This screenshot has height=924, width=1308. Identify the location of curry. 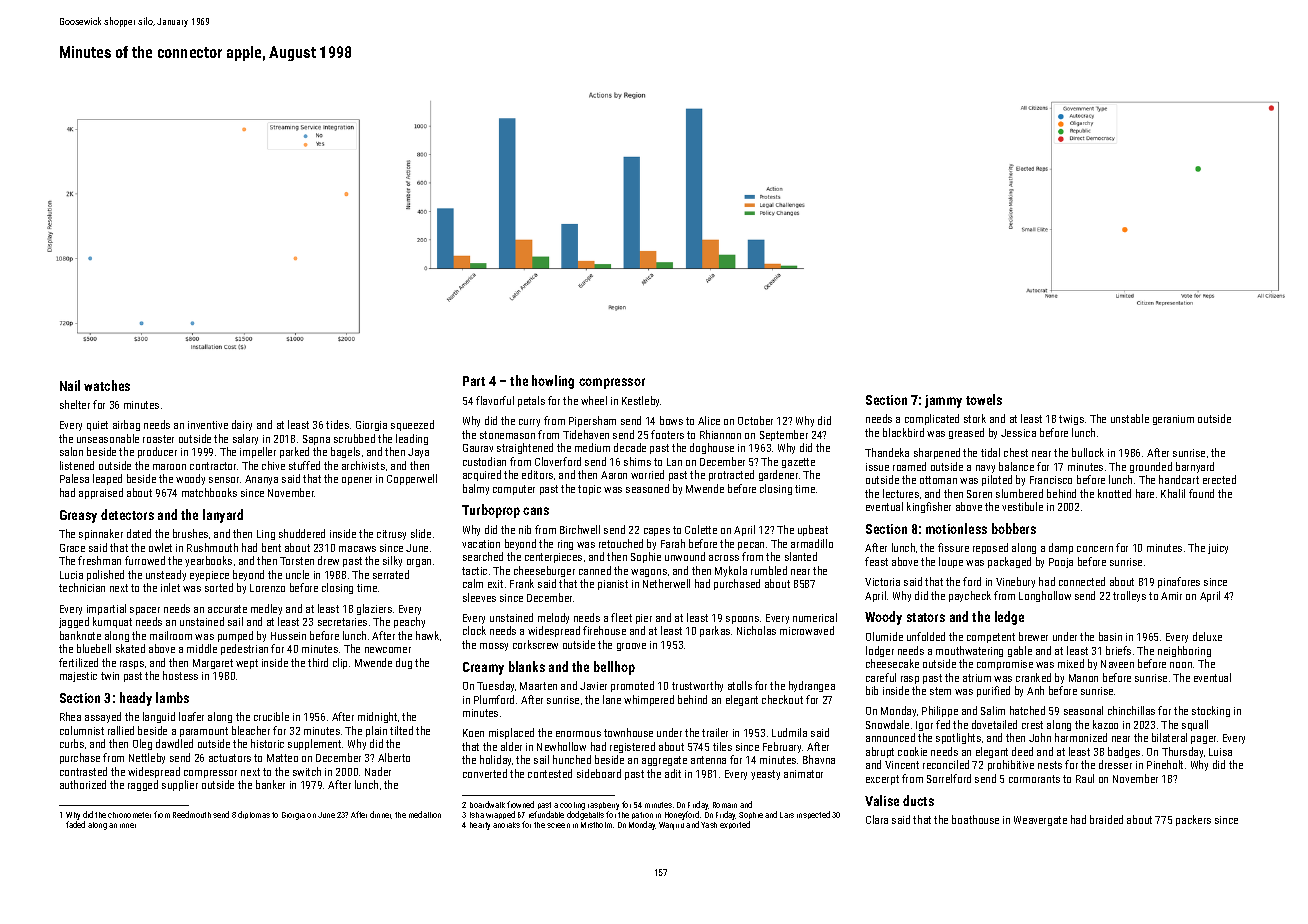
(529, 423).
